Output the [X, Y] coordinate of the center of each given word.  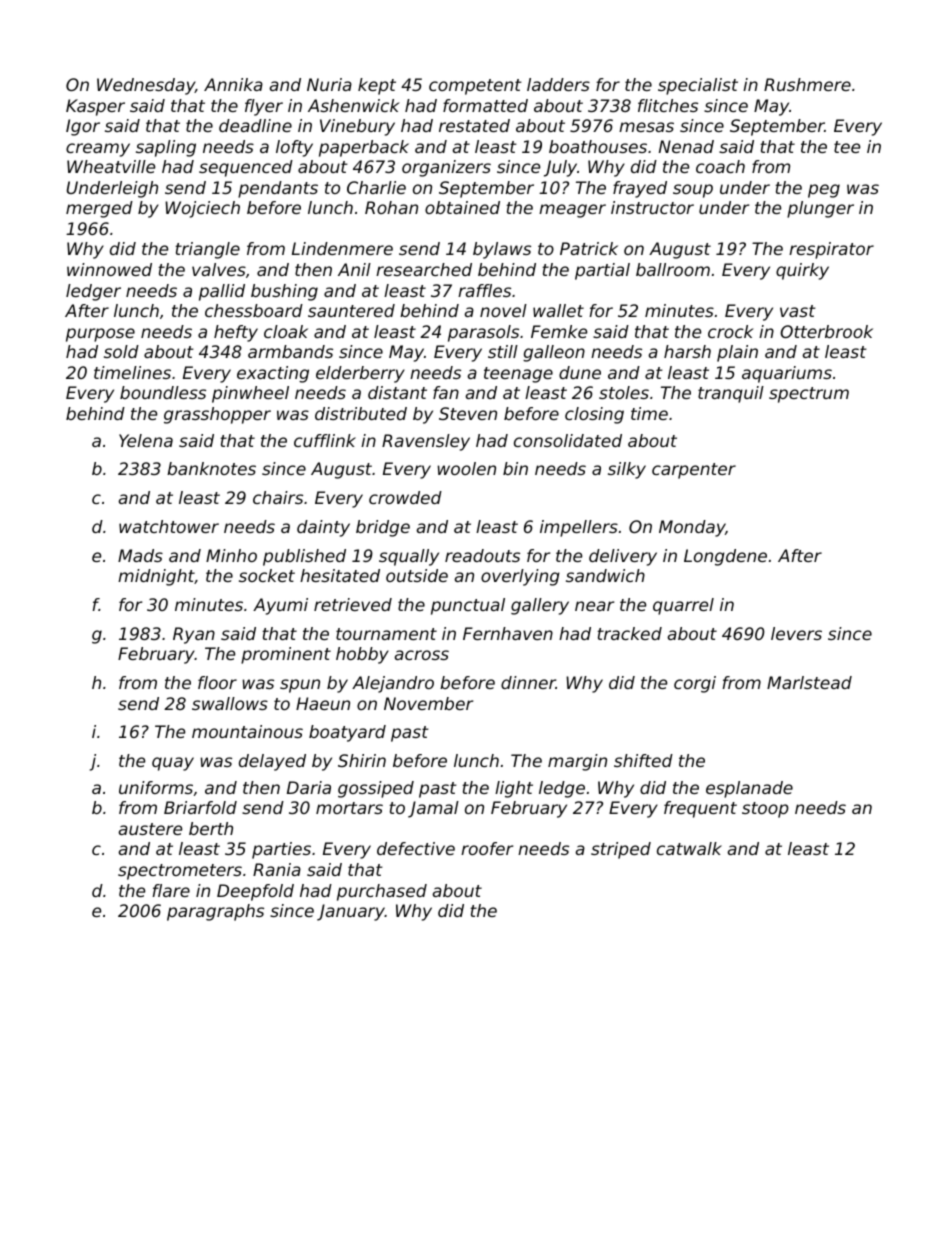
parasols [483, 333]
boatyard [347, 733]
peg [824, 191]
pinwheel [250, 394]
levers [796, 633]
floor [217, 682]
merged [99, 209]
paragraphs [215, 912]
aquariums [787, 374]
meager [572, 211]
